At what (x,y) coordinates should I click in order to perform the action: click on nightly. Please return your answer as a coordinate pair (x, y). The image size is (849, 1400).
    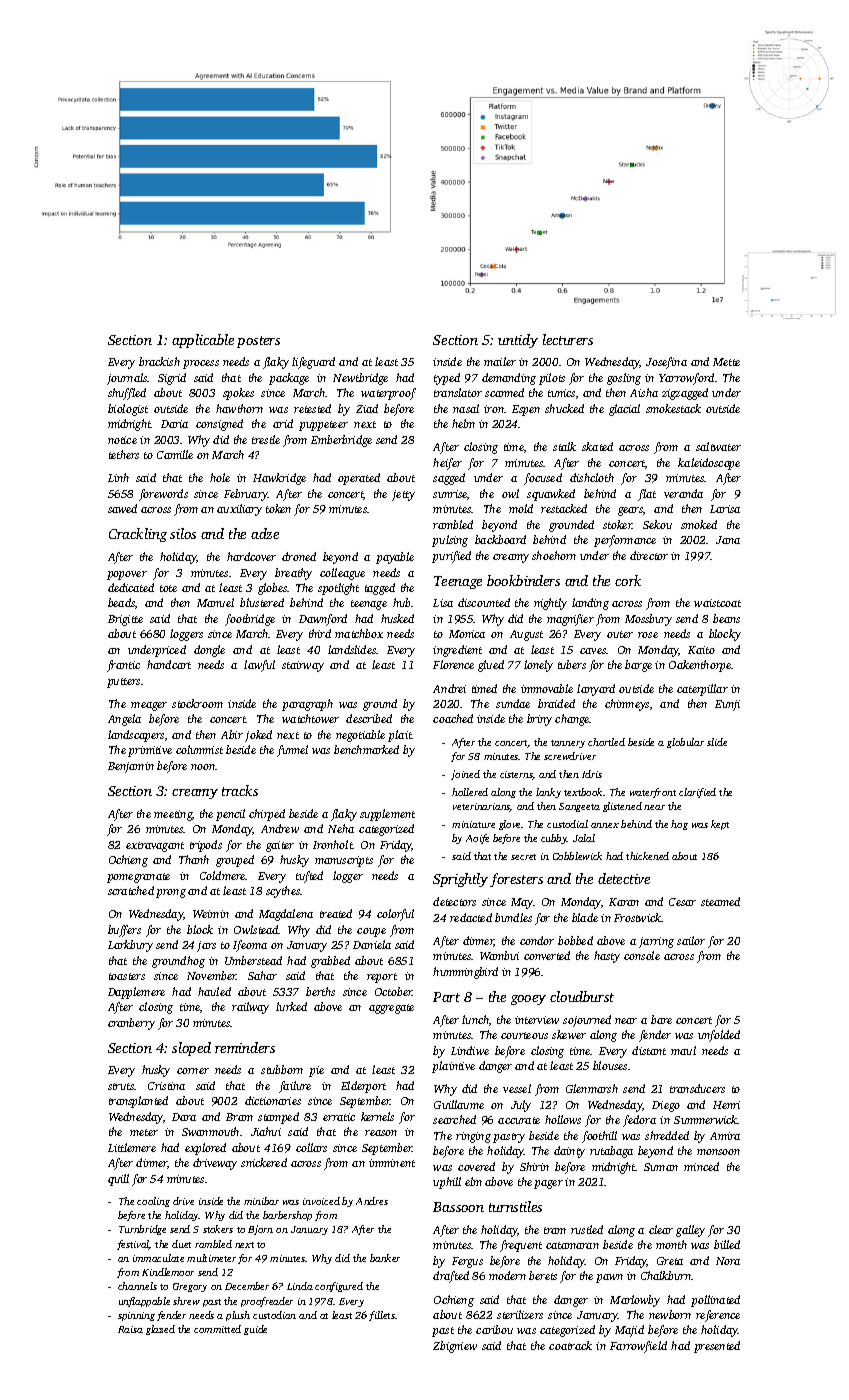
    Looking at the image, I should click on (550, 604).
